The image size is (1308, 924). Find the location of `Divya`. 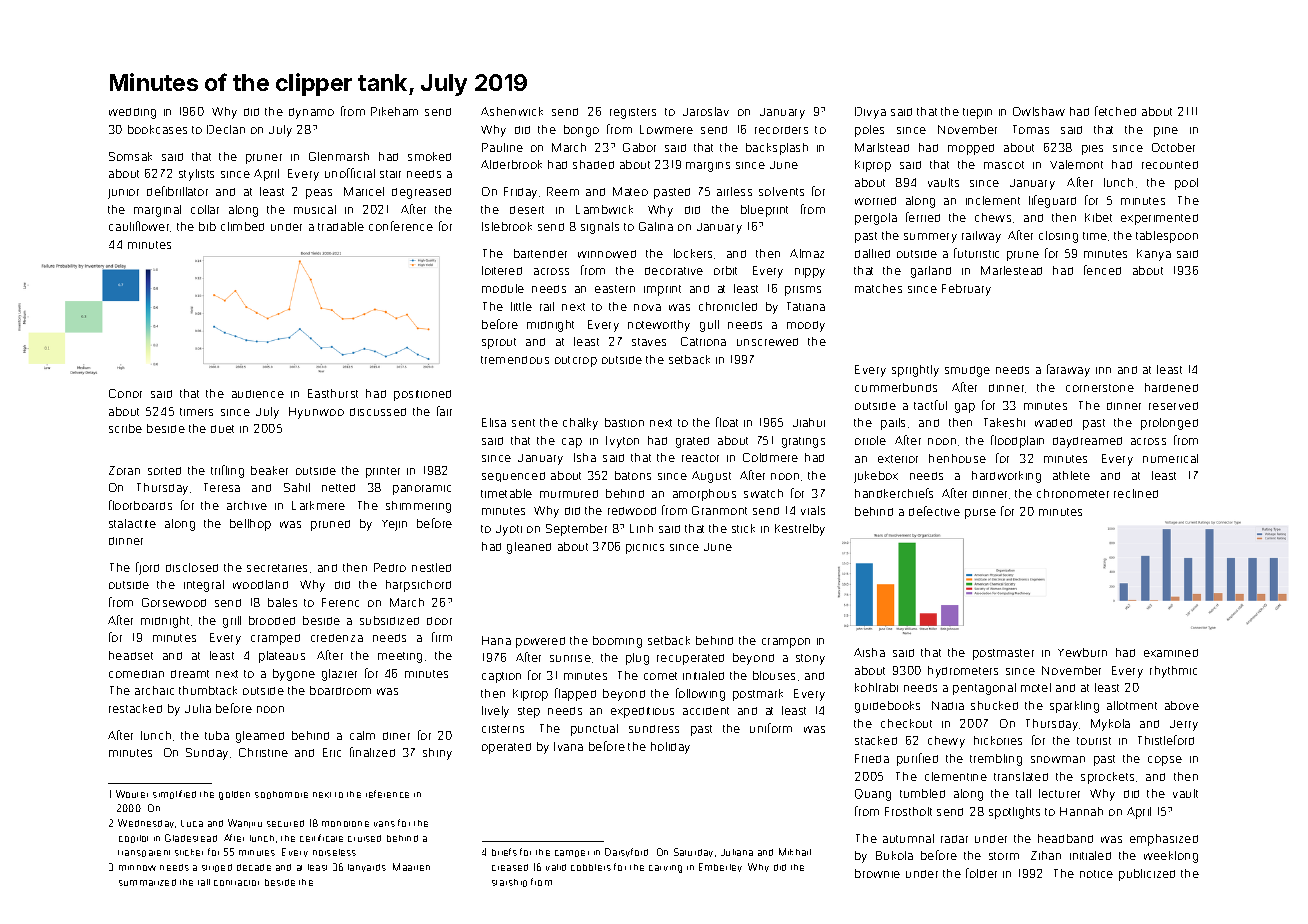

Divya is located at coordinates (870, 113).
